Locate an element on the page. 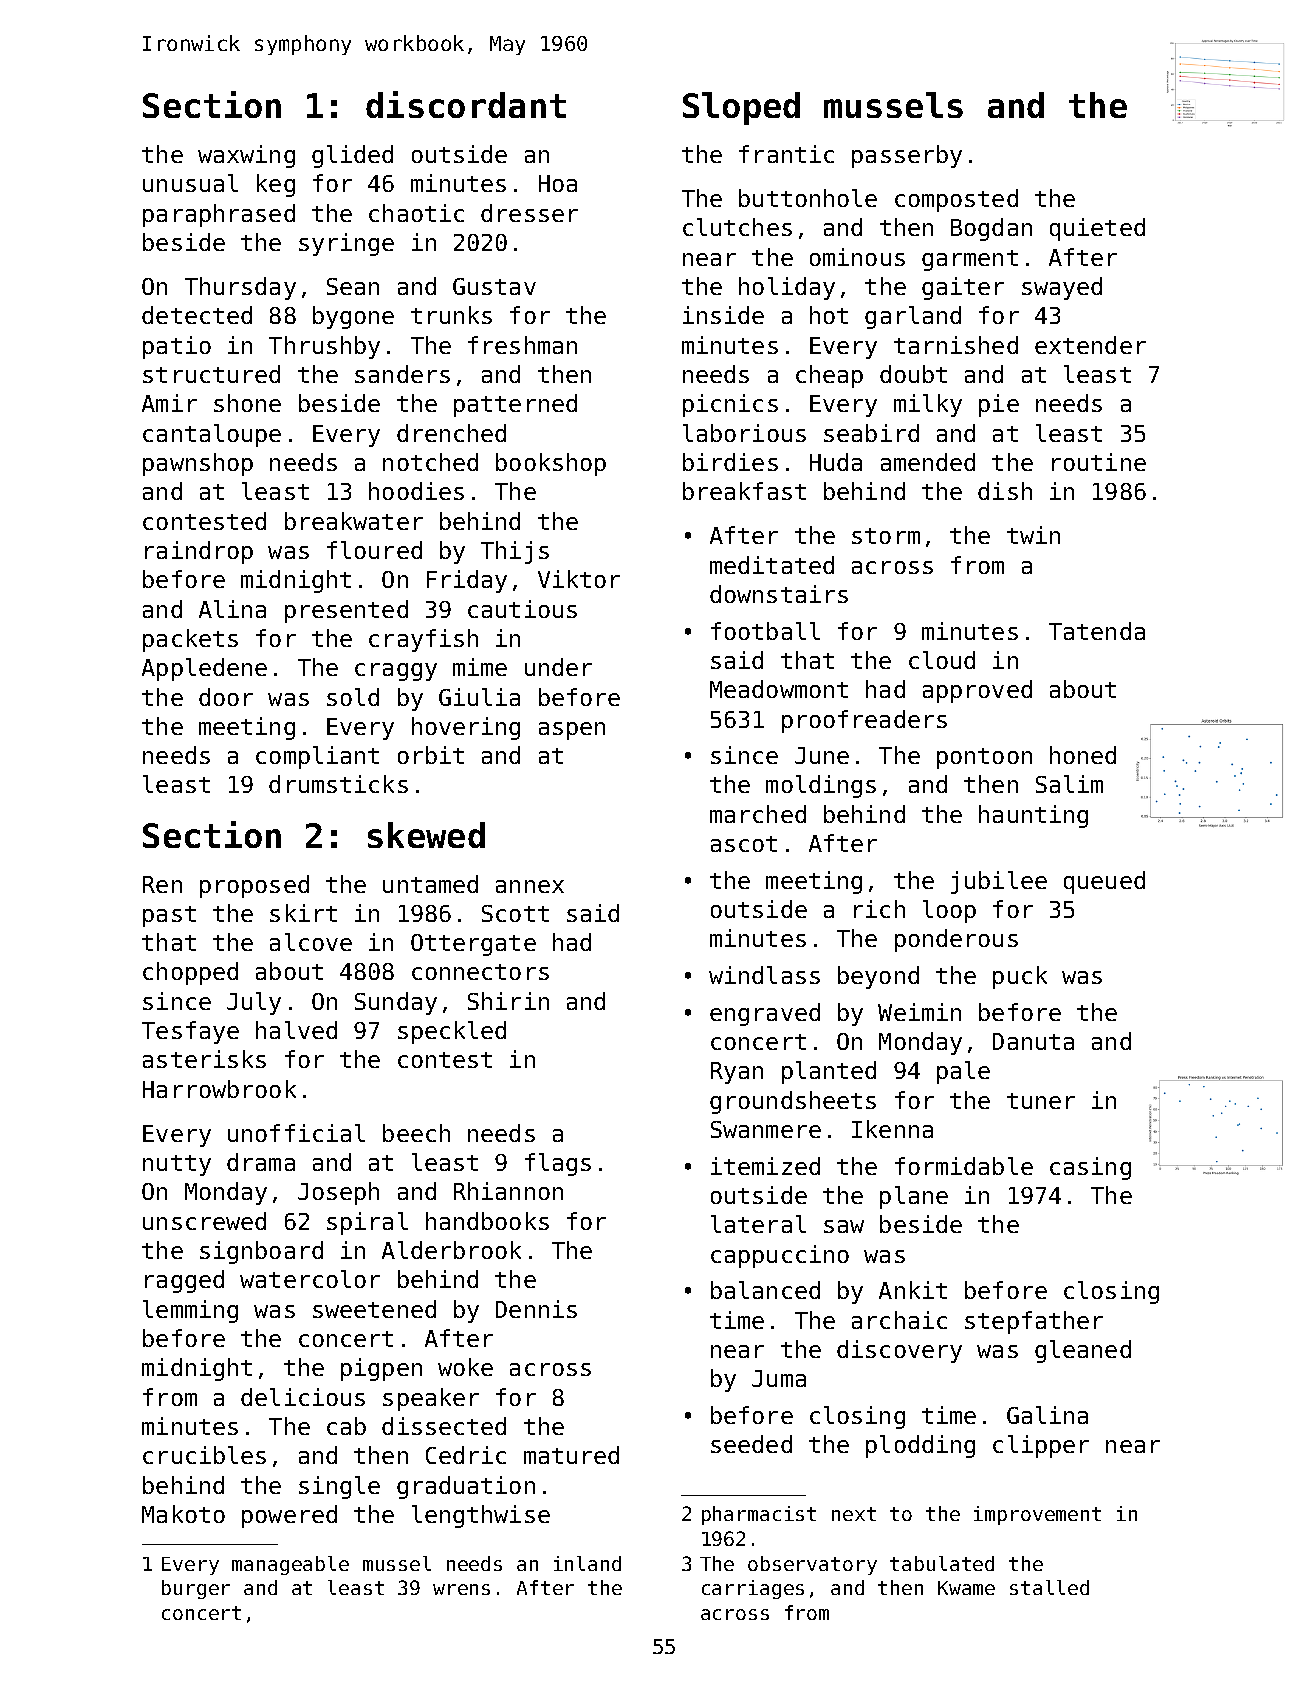 The image size is (1305, 1689). casing is located at coordinates (1090, 1168).
